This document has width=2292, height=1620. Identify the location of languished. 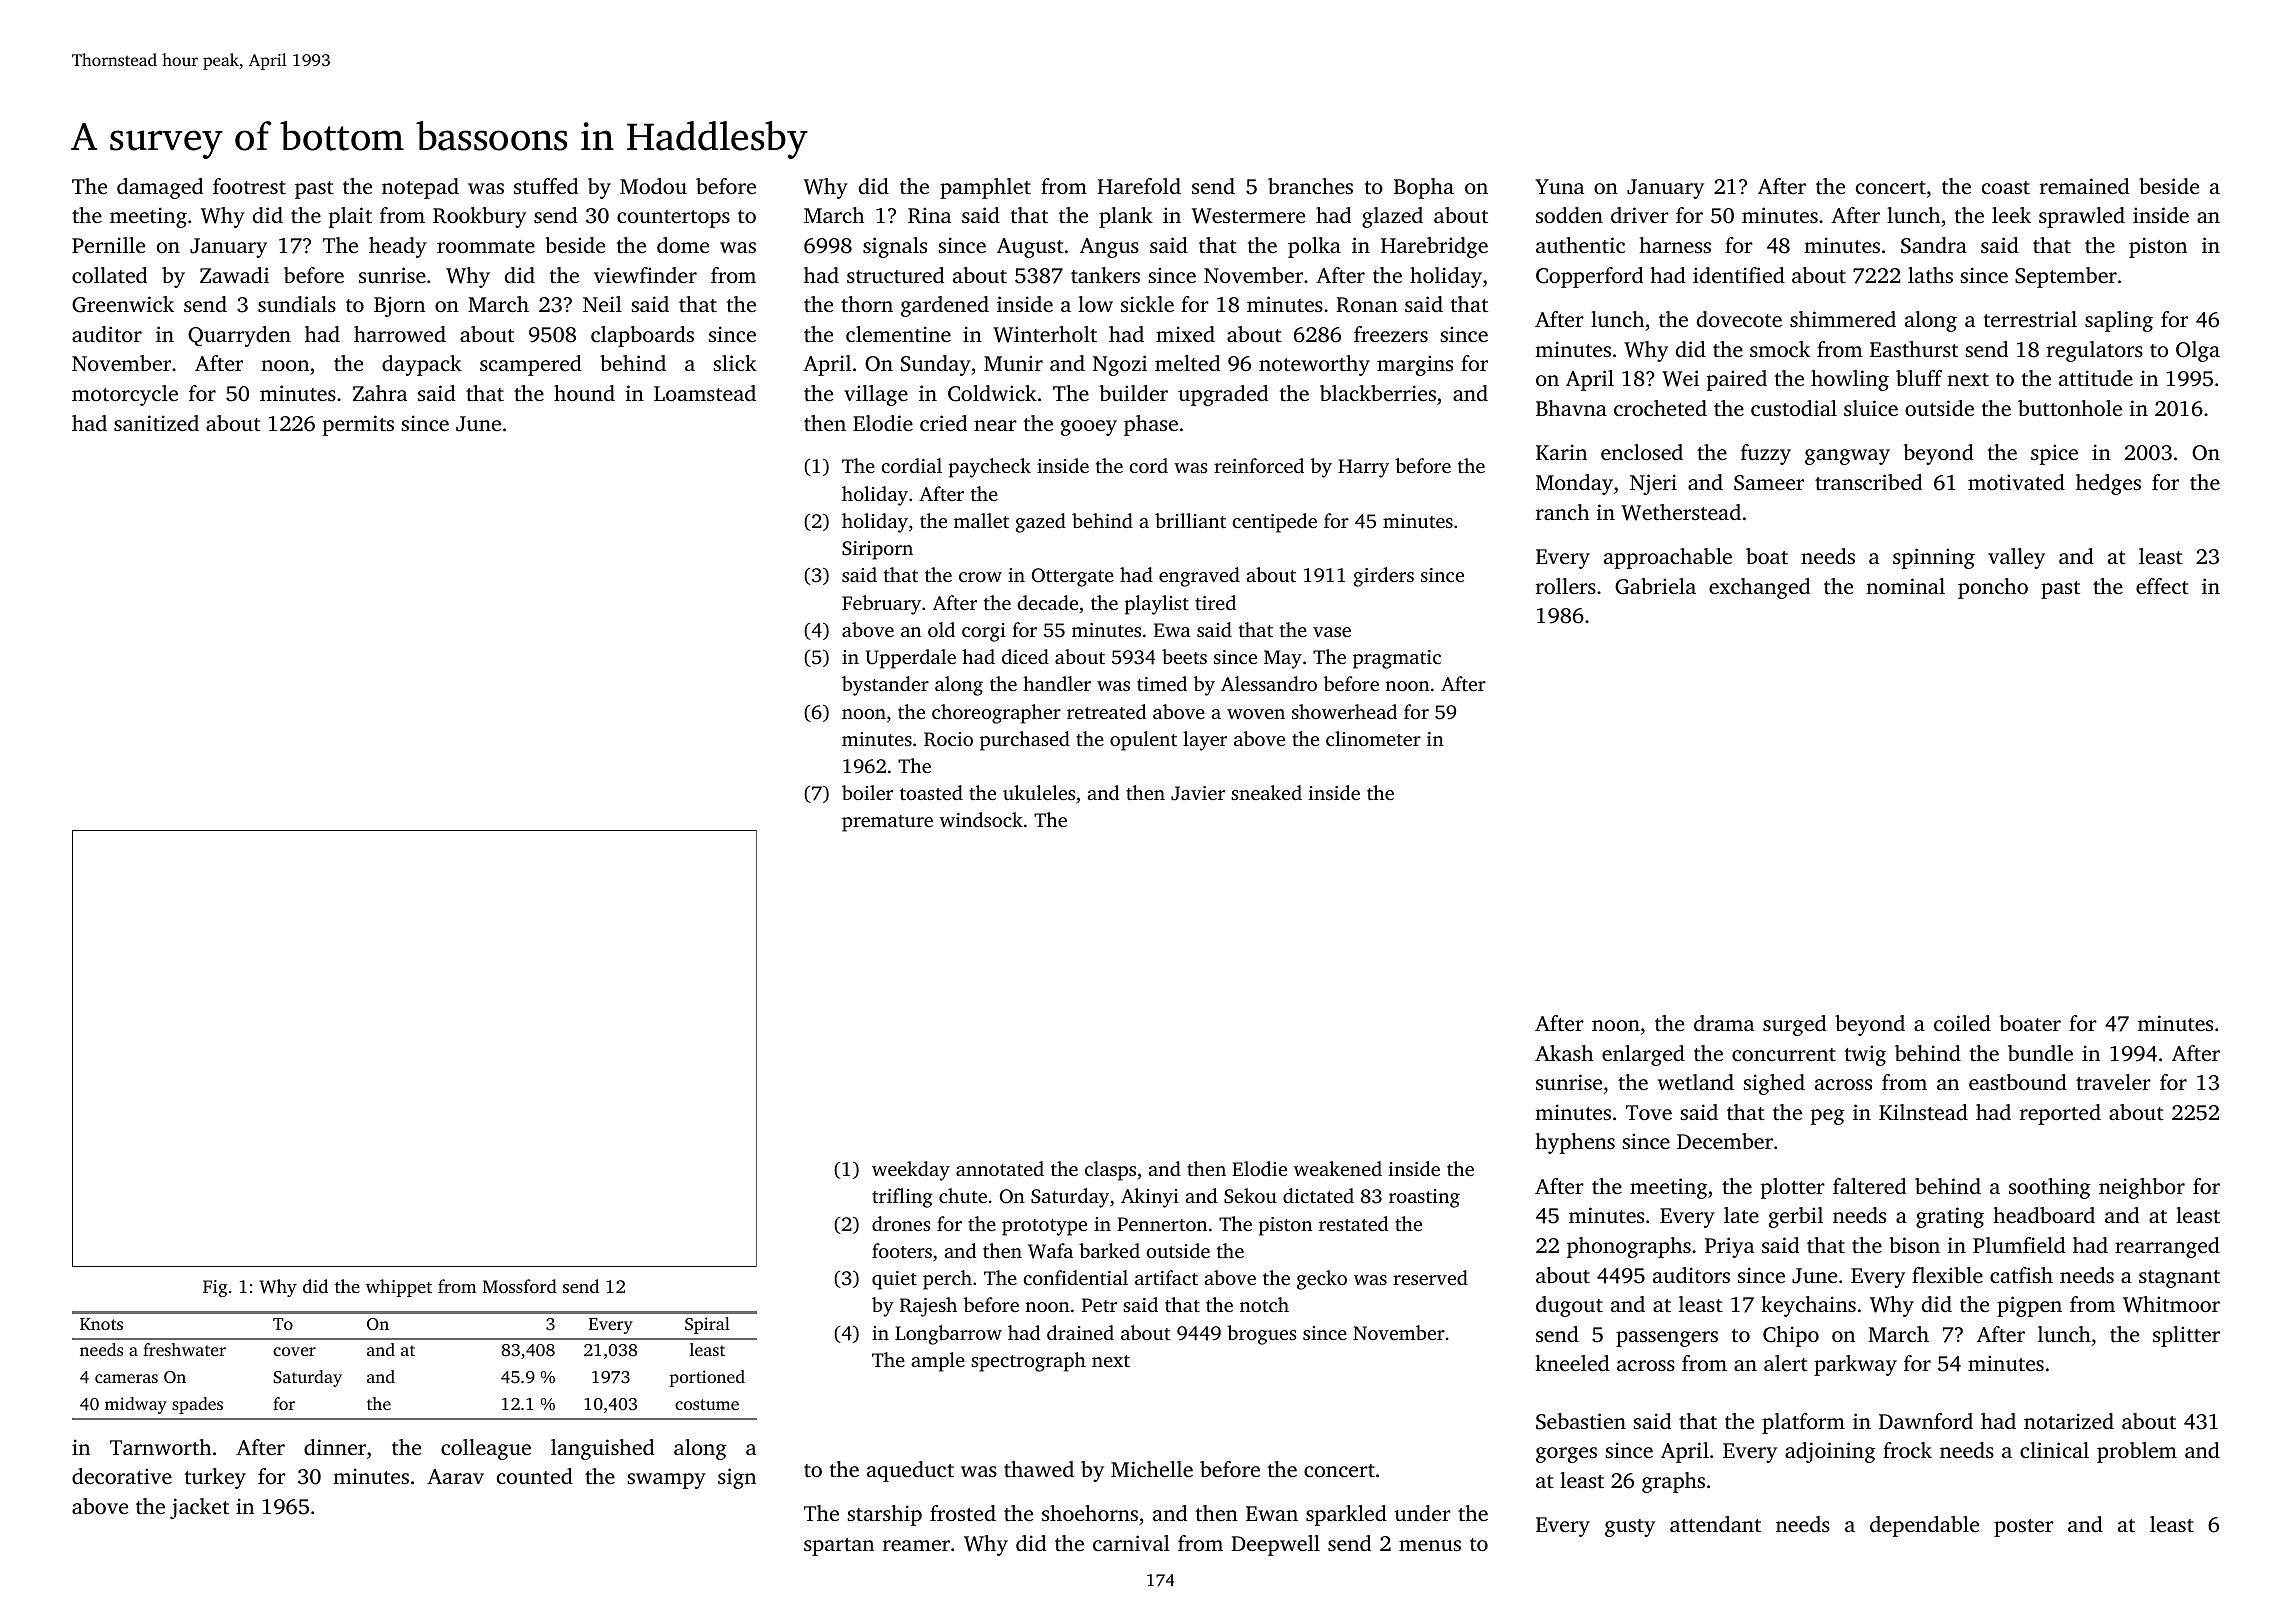
(602, 1449).
